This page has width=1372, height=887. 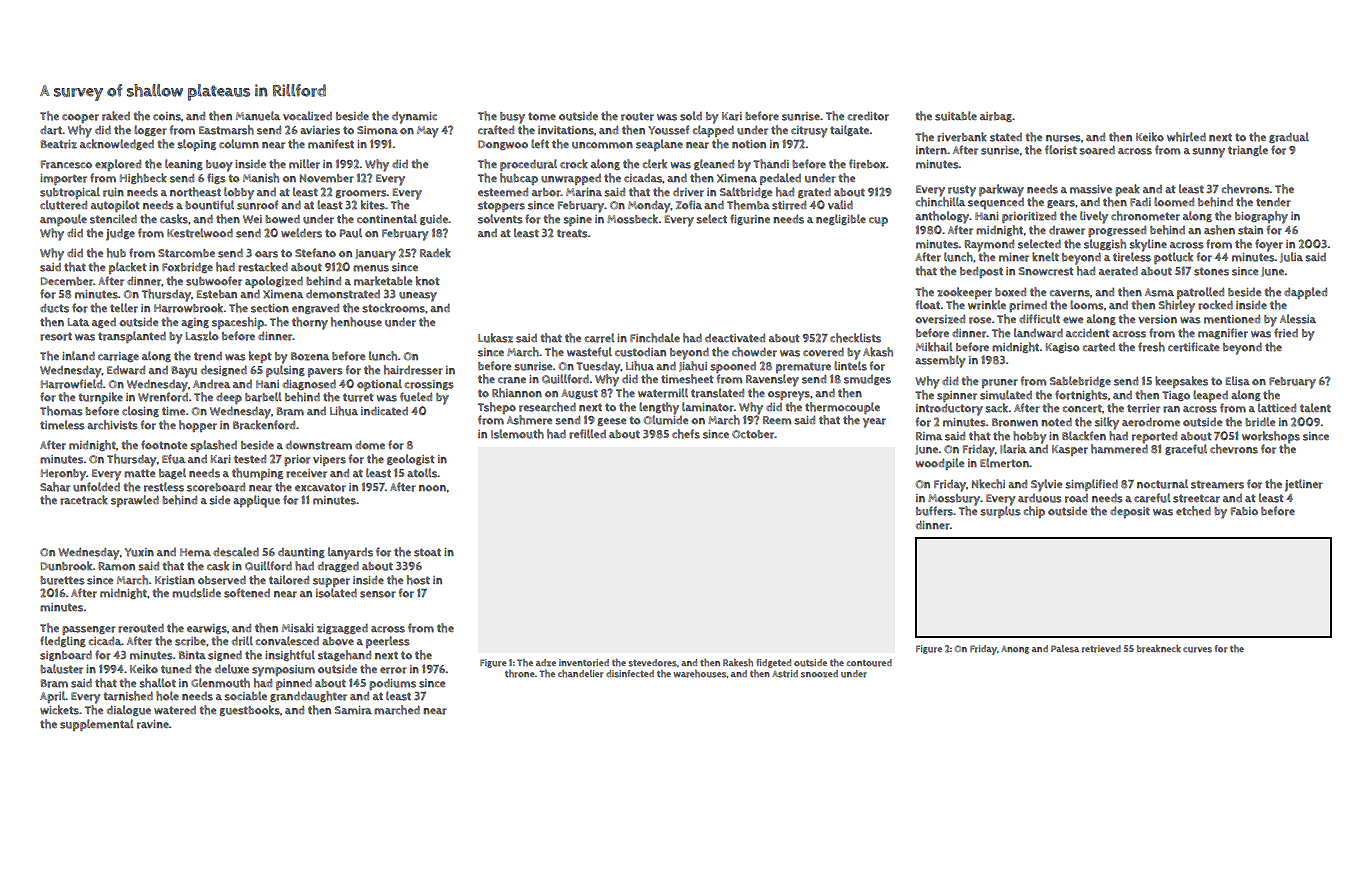 I want to click on vocalized, so click(x=307, y=116).
